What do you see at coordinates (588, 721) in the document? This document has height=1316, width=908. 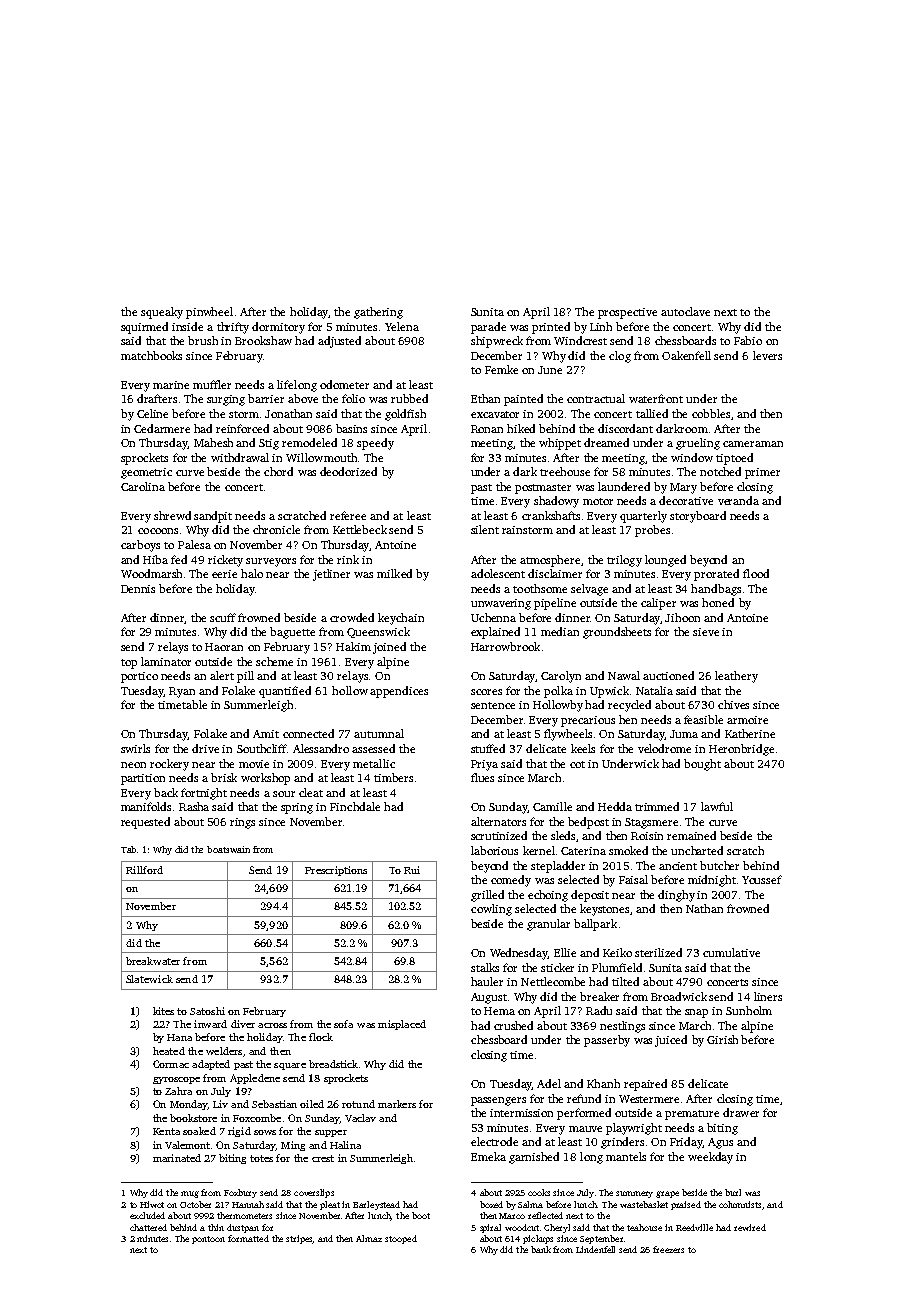 I see `precarious` at bounding box center [588, 721].
